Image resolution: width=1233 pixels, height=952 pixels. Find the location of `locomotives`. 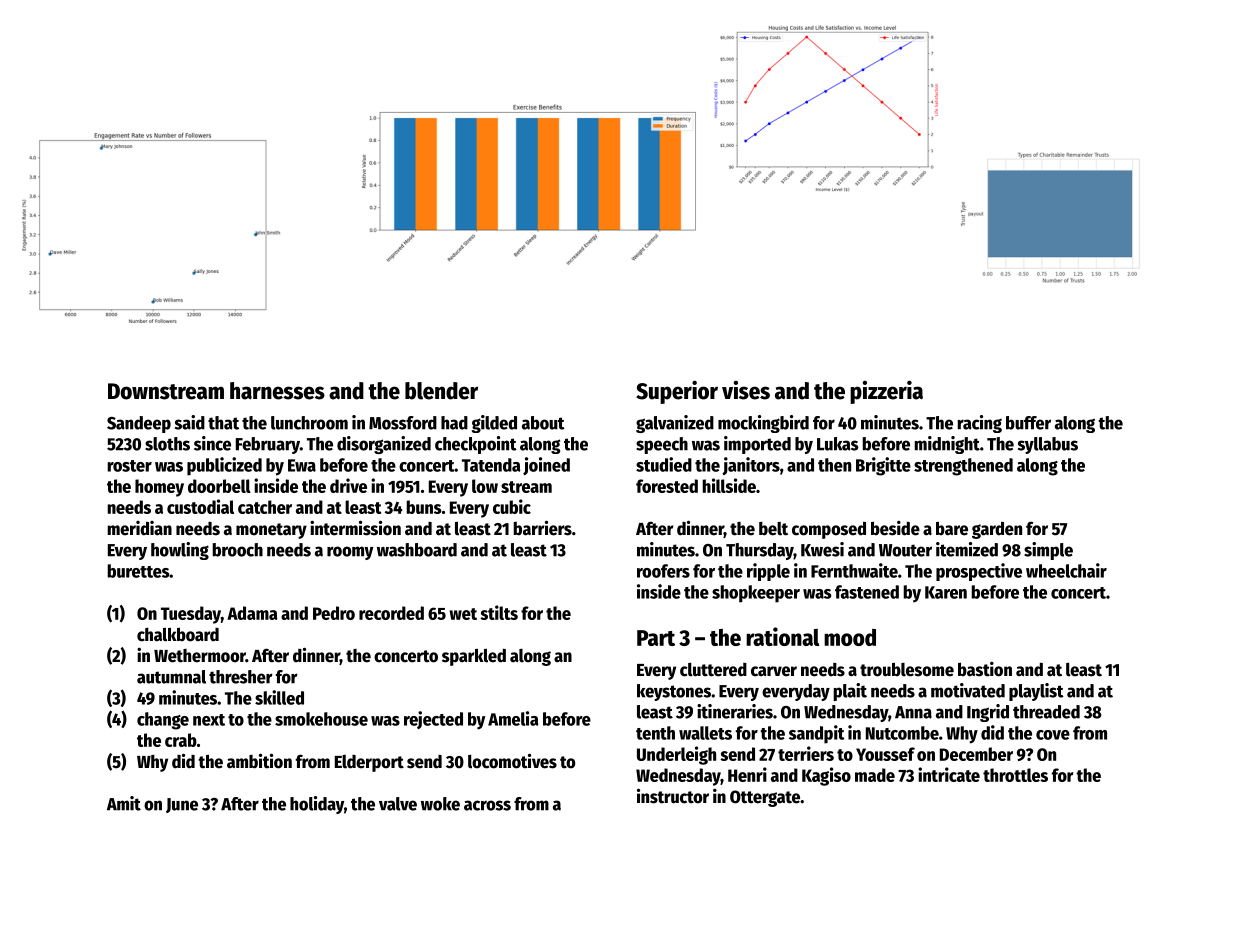

locomotives is located at coordinates (512, 761).
